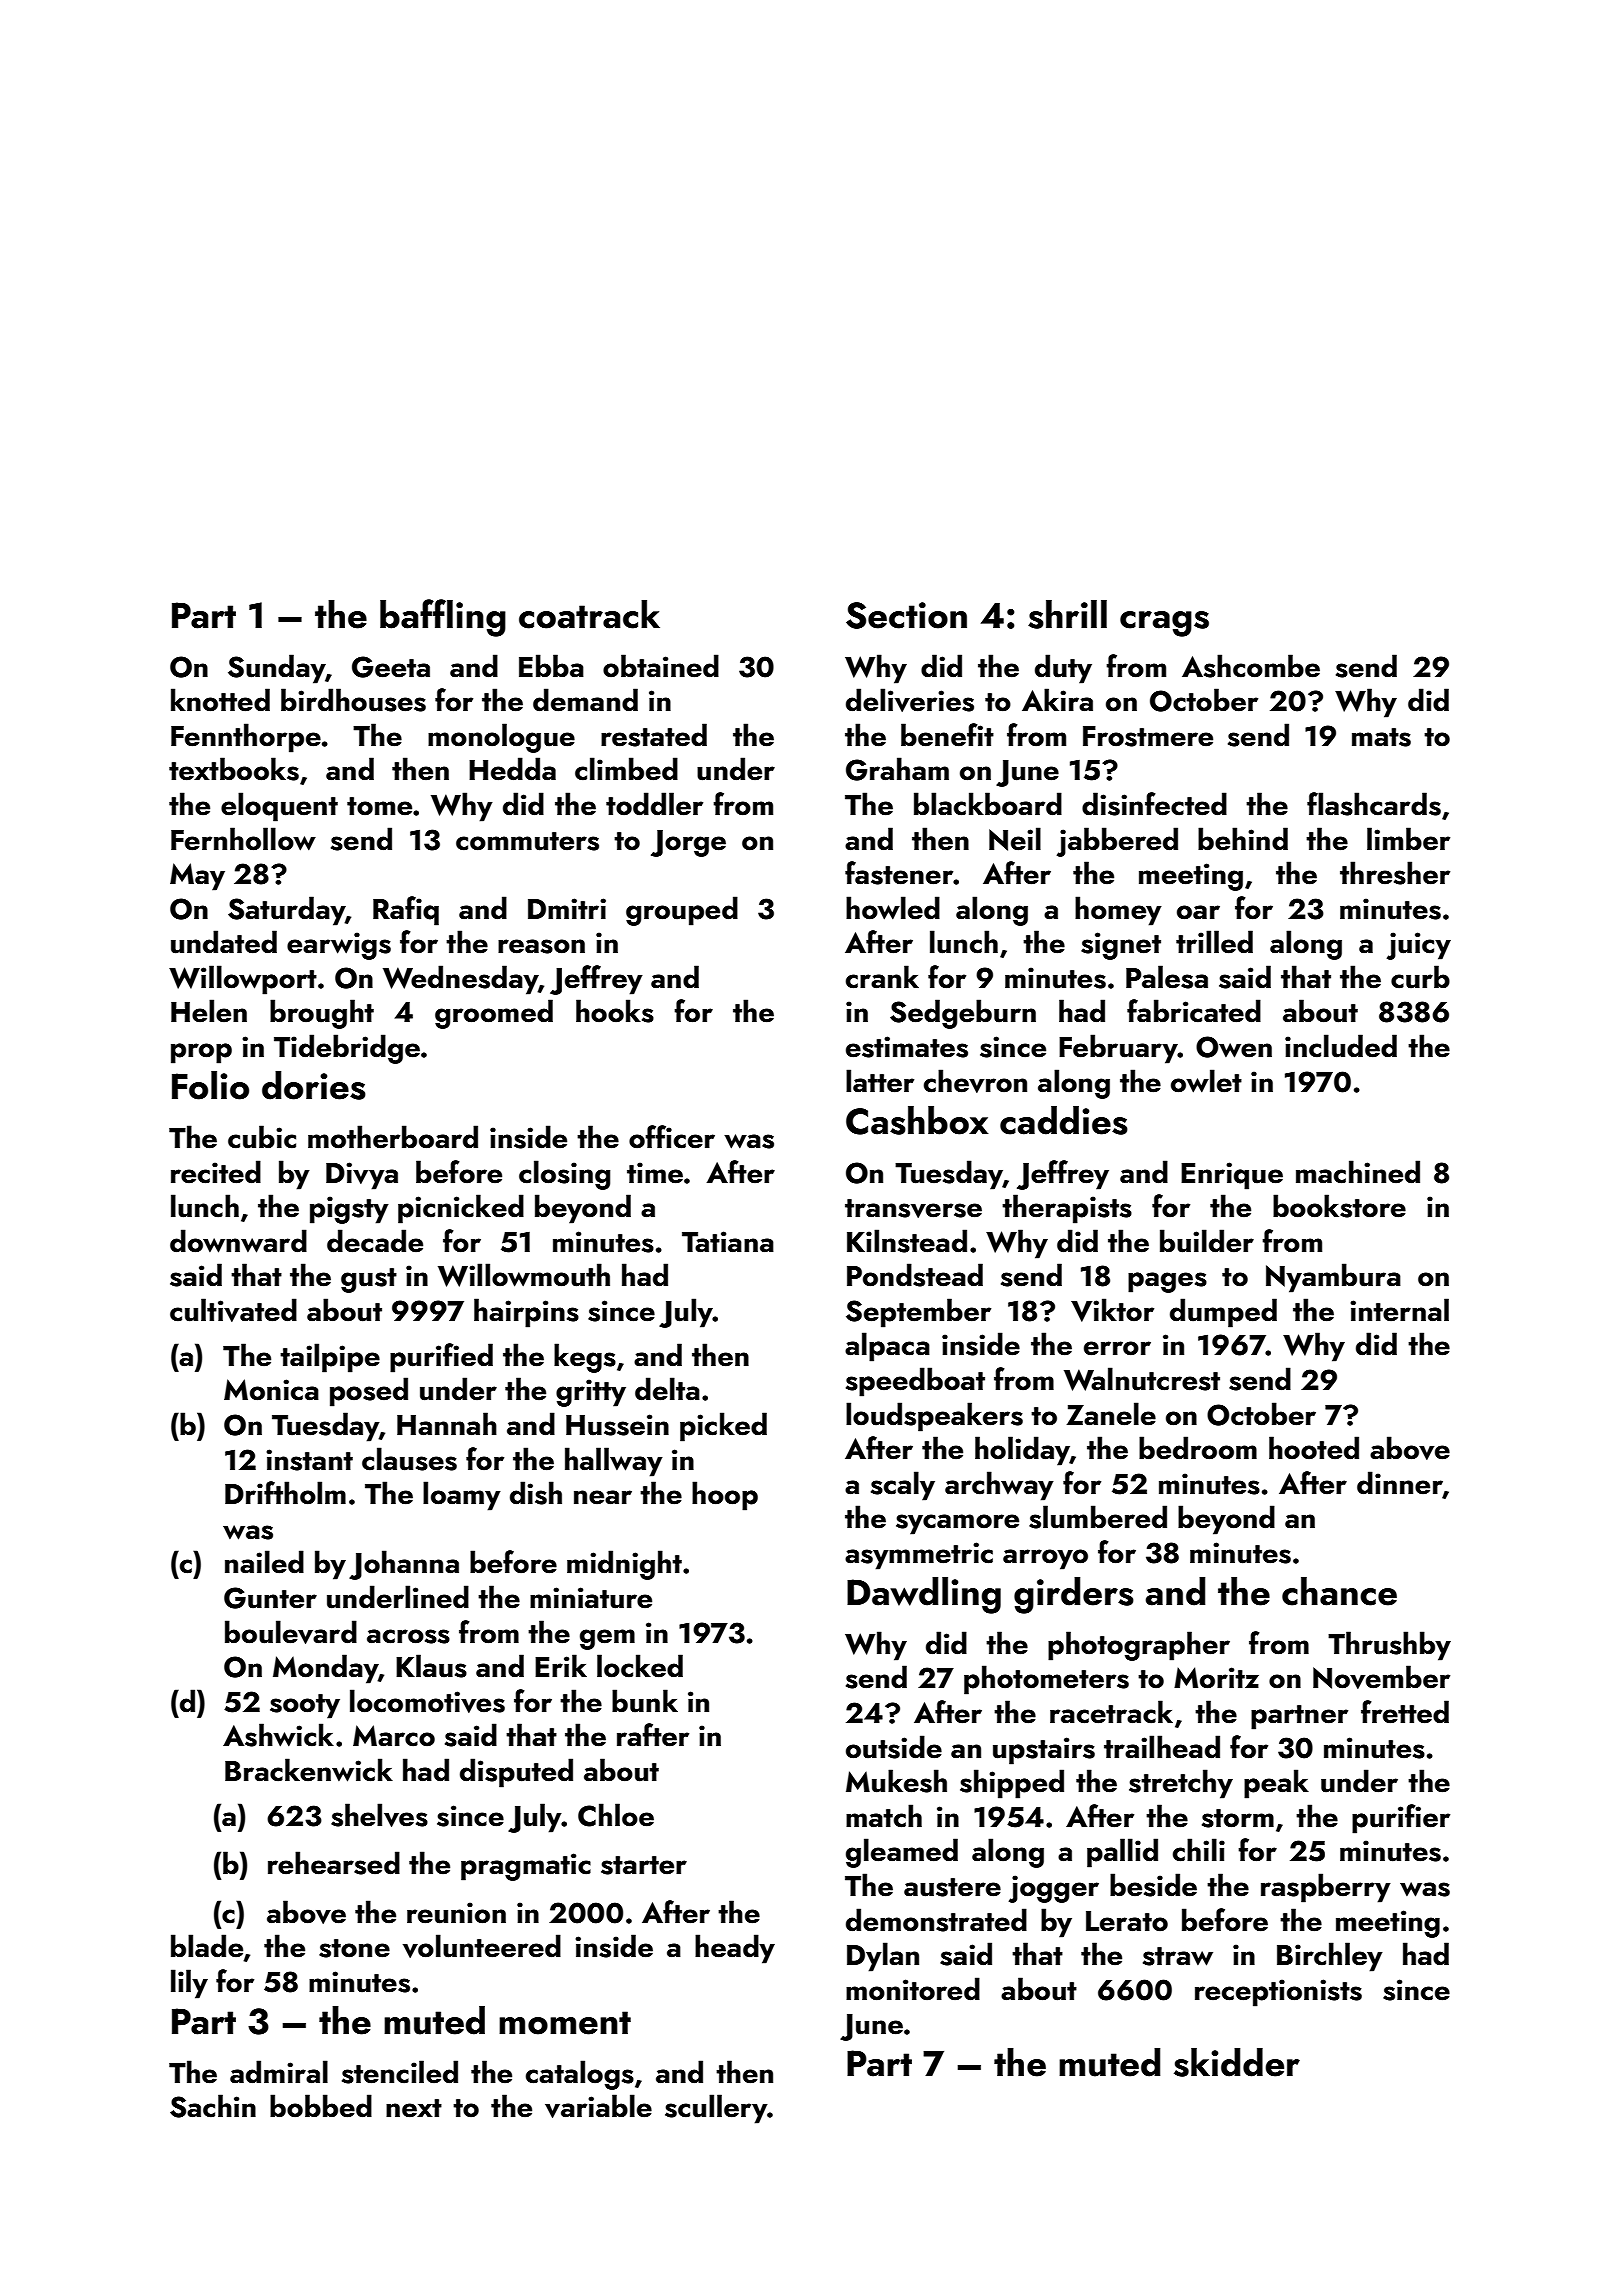 The height and width of the screenshot is (2292, 1620). I want to click on error, so click(1117, 1348).
